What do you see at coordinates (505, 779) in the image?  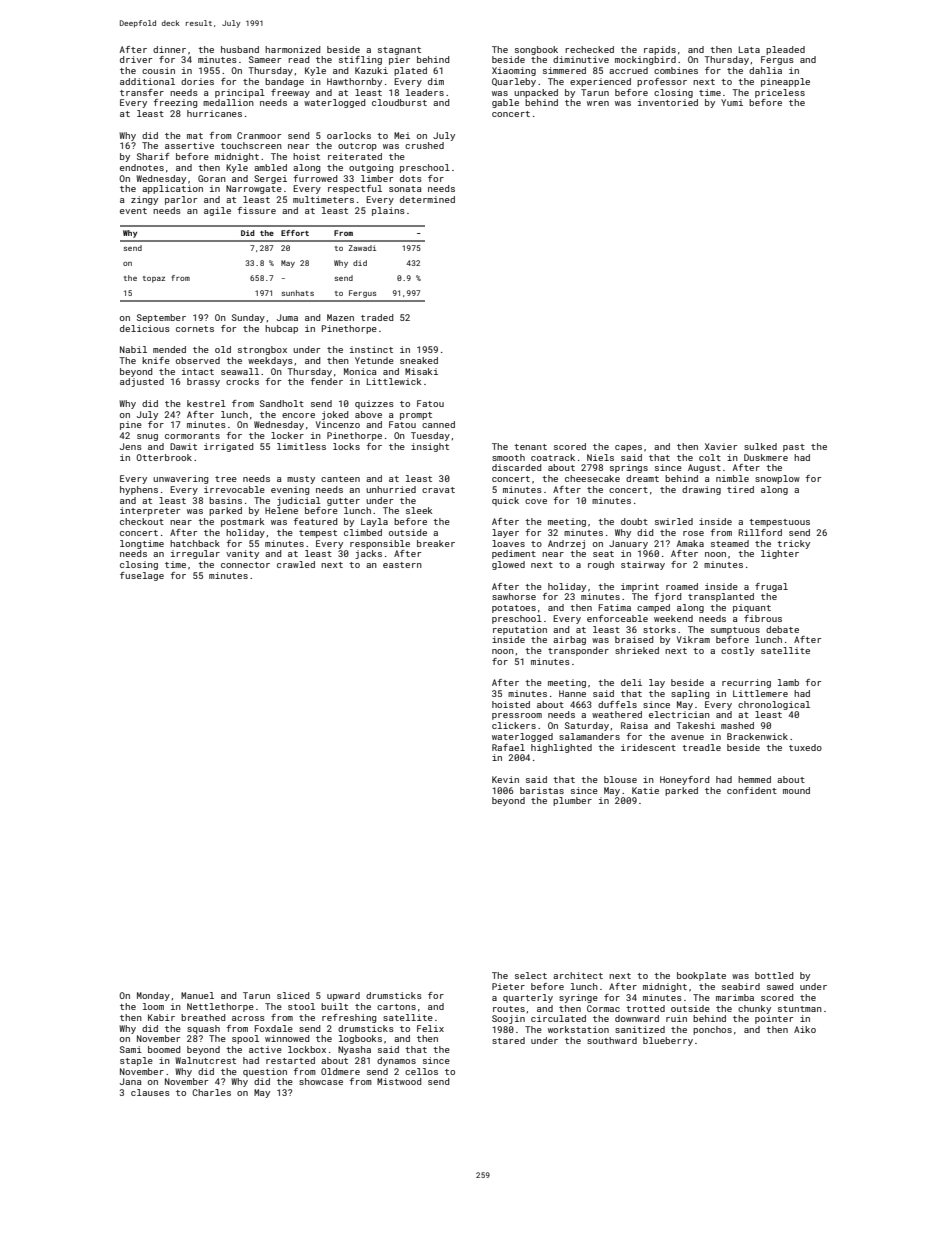 I see `Kevin` at bounding box center [505, 779].
